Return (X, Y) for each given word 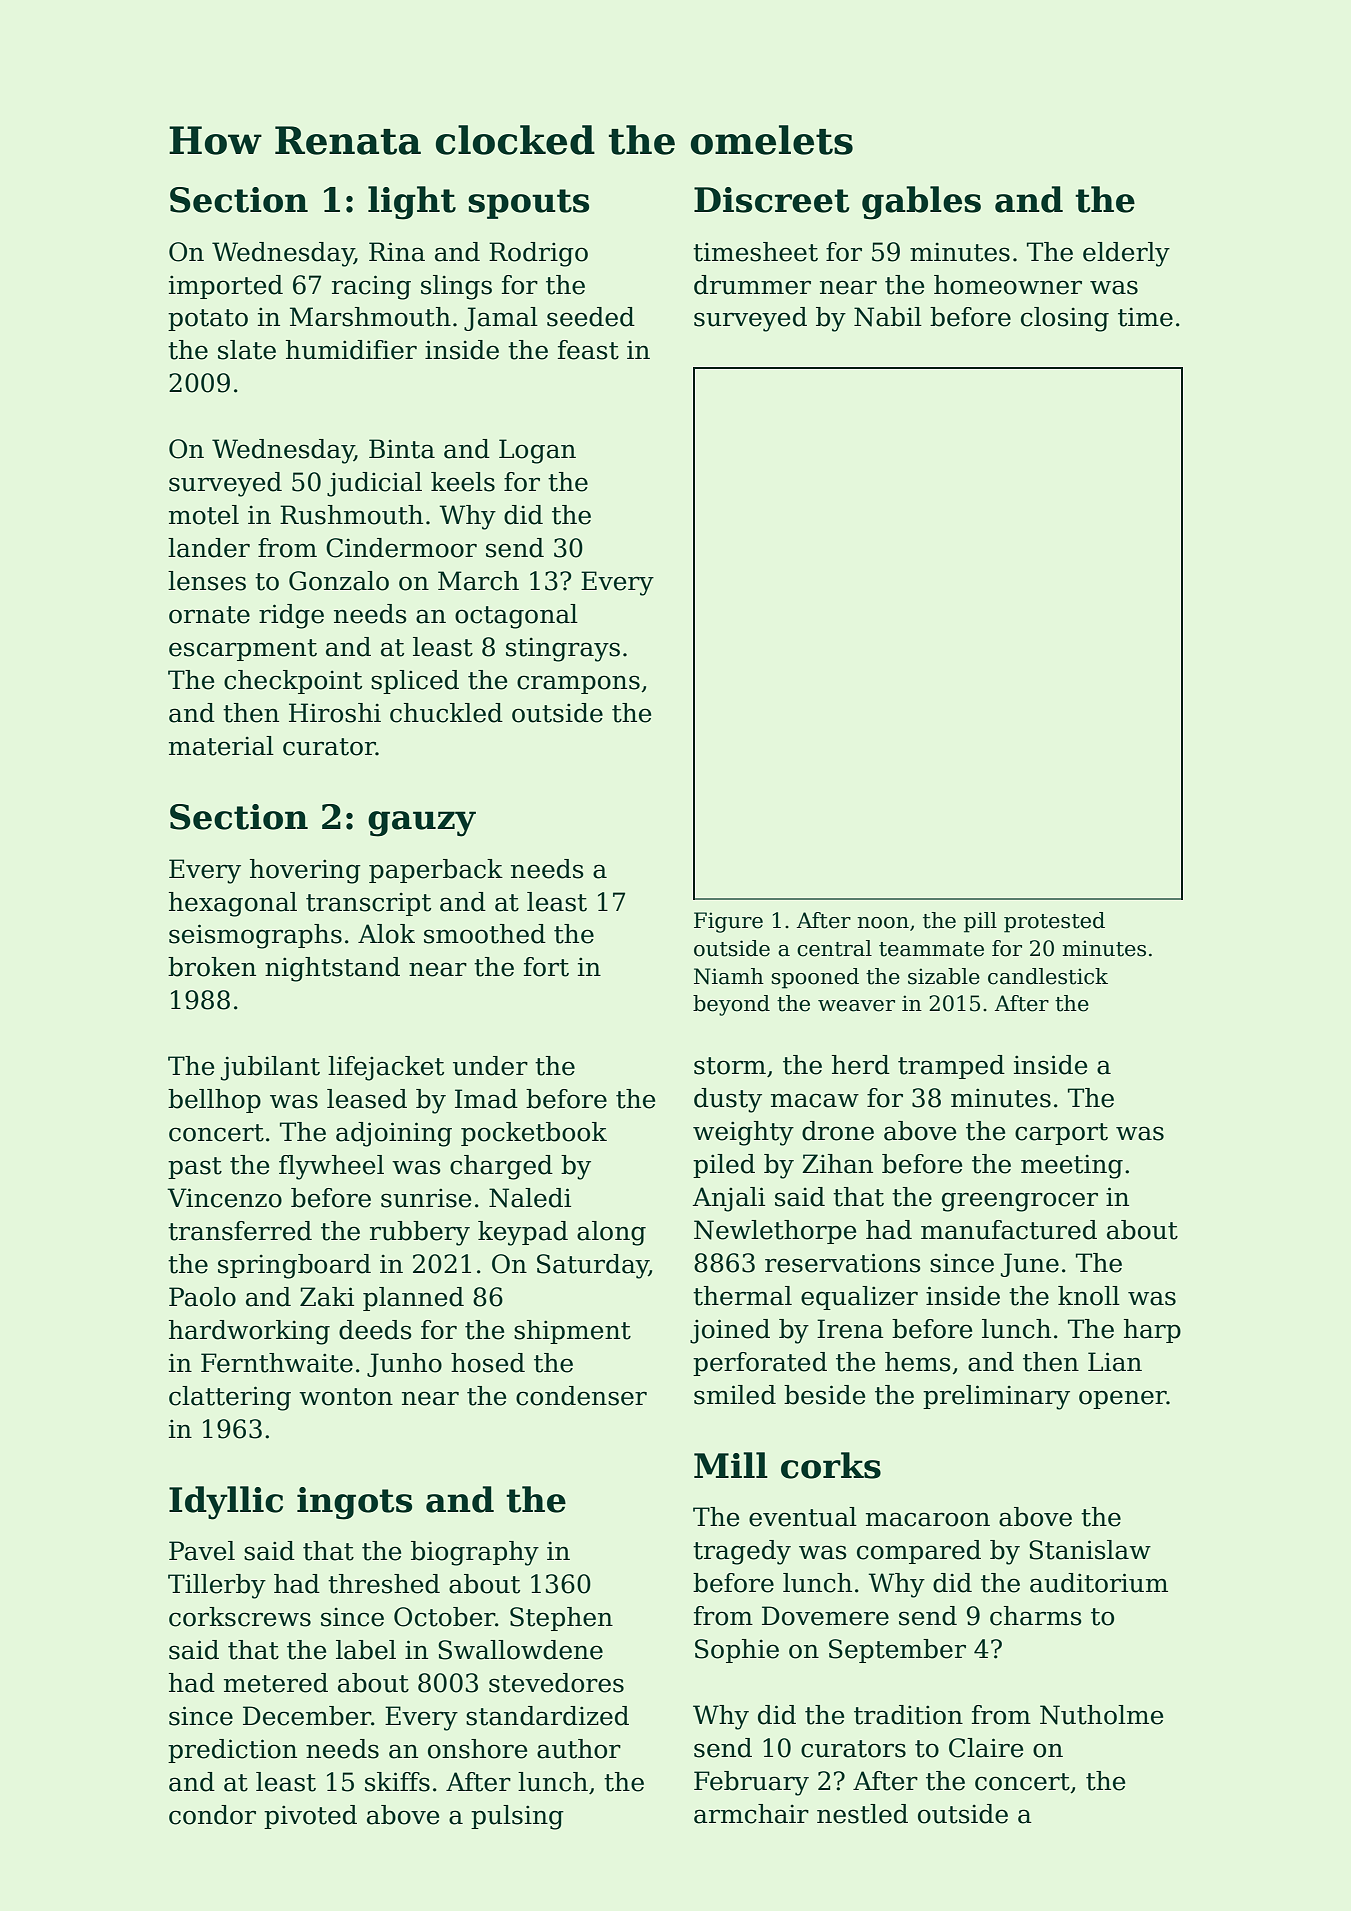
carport (1061, 1134)
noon (883, 923)
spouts (528, 204)
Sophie (737, 1651)
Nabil (888, 317)
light (412, 203)
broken (212, 967)
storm (730, 1066)
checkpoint (293, 682)
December (307, 1716)
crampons (578, 684)
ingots (354, 1503)
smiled (735, 1395)
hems (918, 1362)
